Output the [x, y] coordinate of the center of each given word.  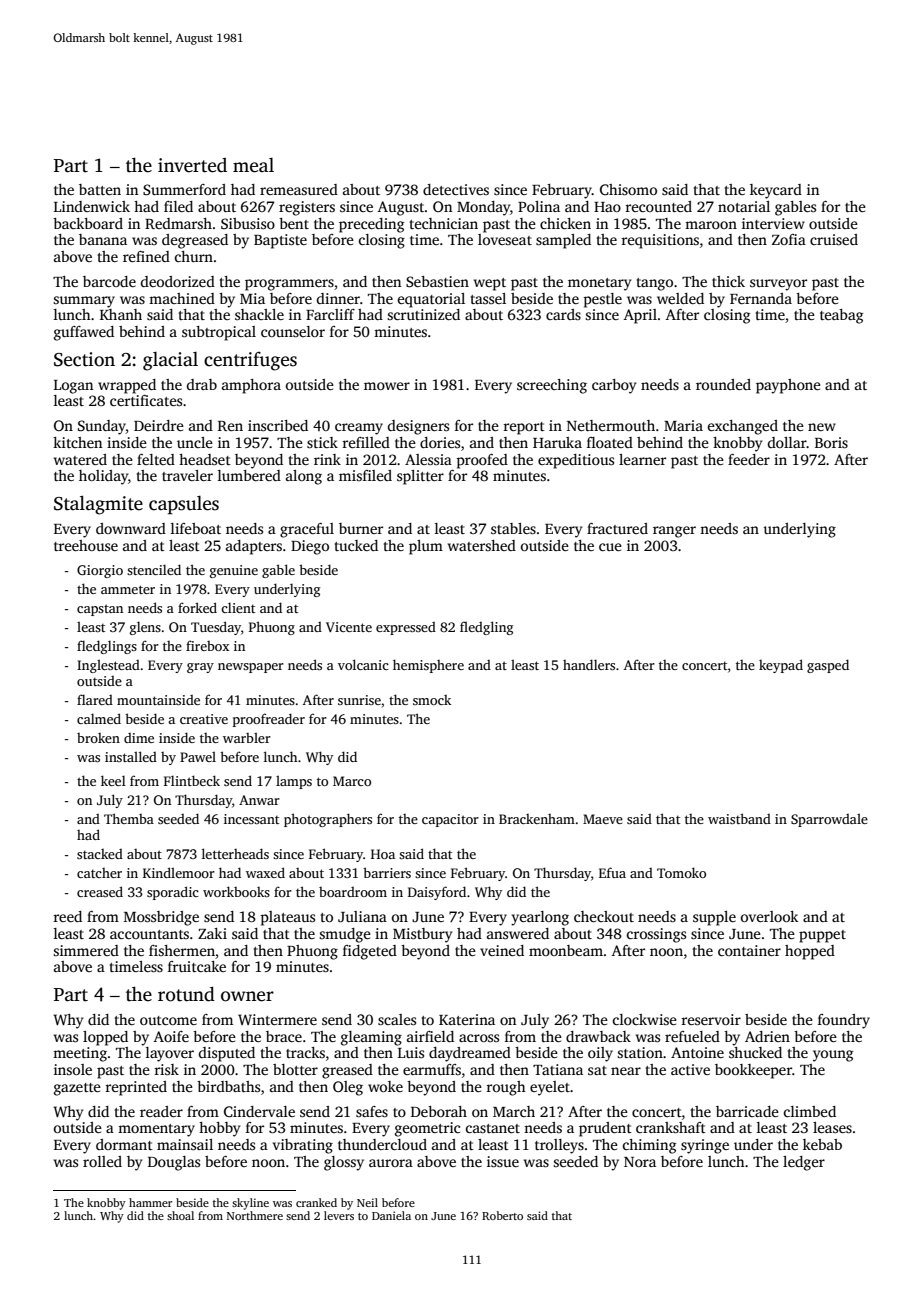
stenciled [154, 569]
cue [610, 547]
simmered [86, 950]
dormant [124, 1144]
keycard [776, 191]
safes [372, 1111]
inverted [192, 165]
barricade [747, 1111]
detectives [456, 189]
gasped [828, 666]
